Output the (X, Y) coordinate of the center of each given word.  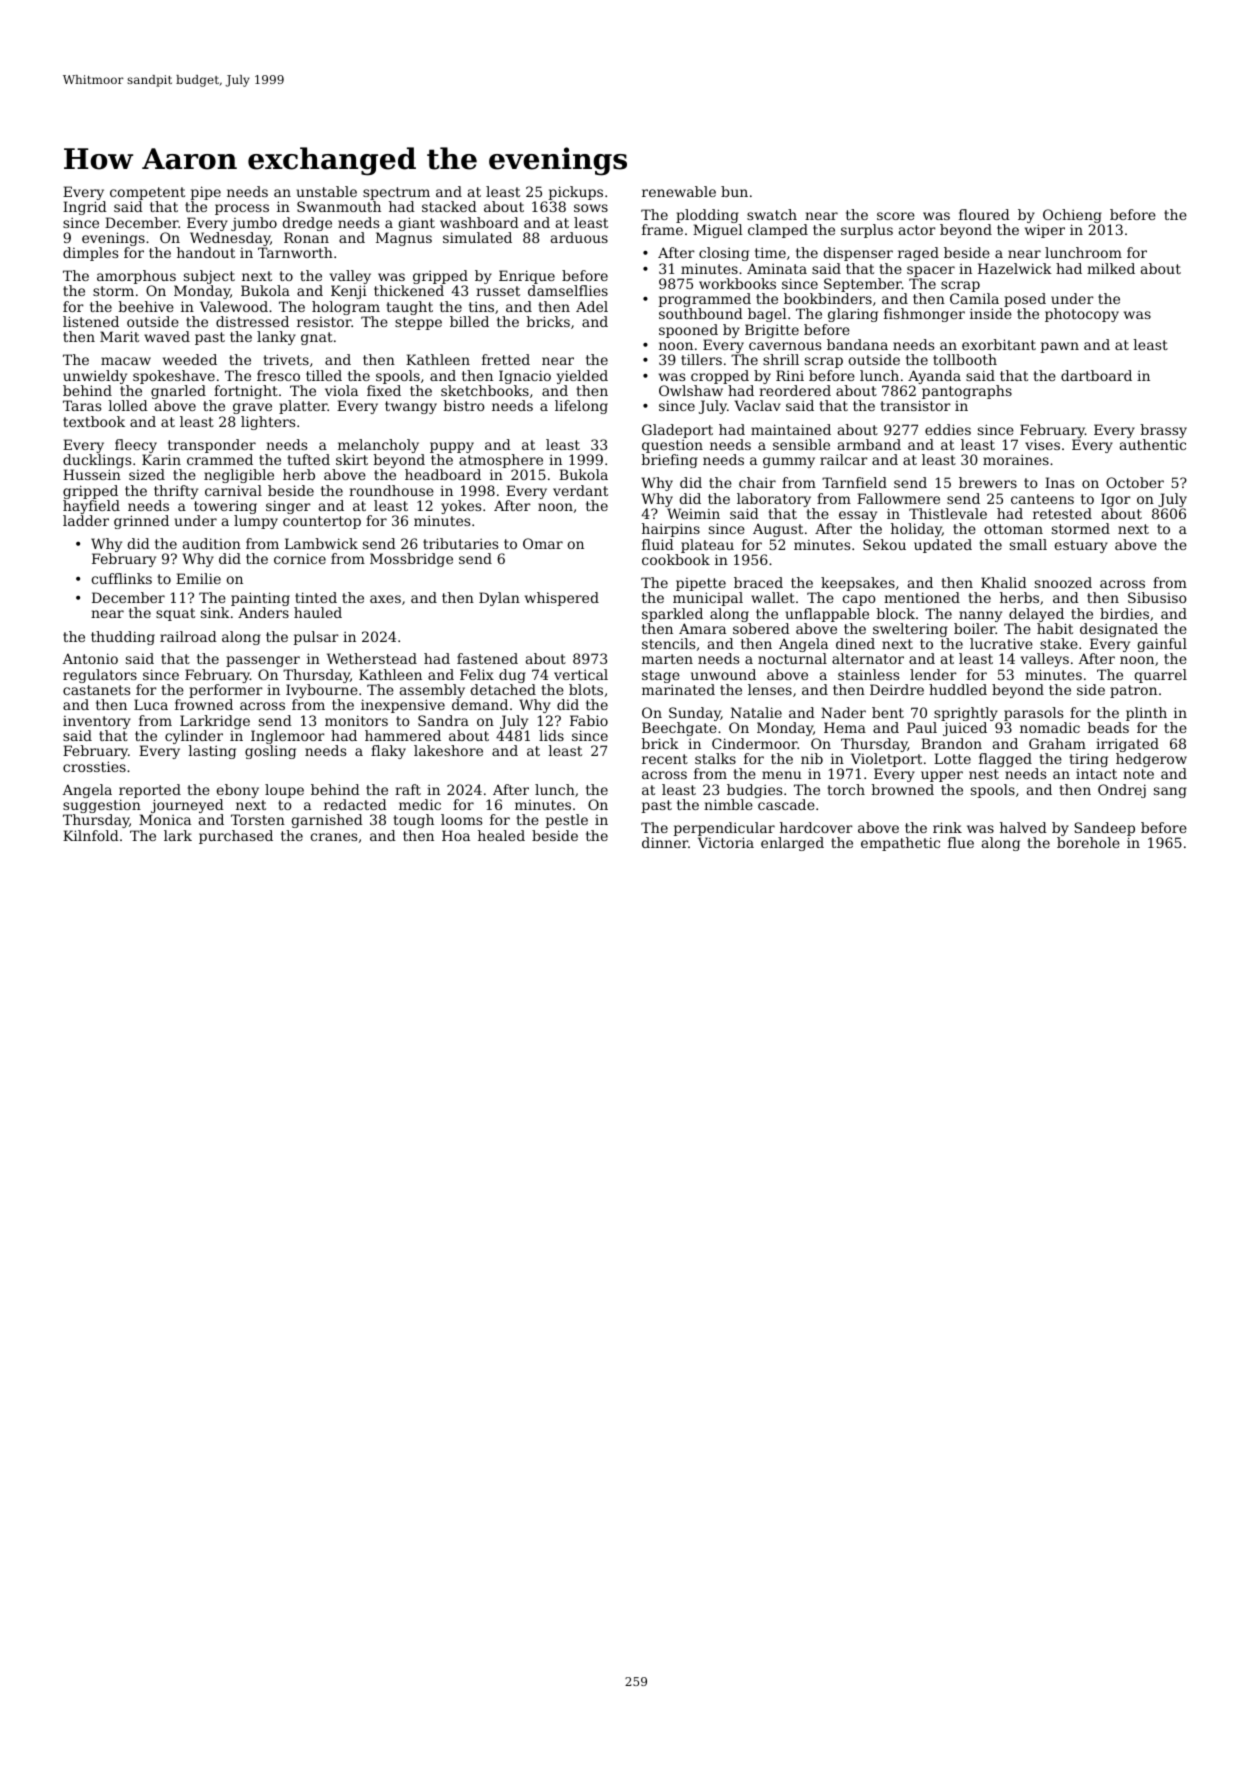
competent (147, 193)
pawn (1060, 347)
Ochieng (1072, 216)
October (1135, 482)
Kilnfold (91, 835)
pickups (576, 193)
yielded (582, 377)
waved (167, 336)
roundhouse (391, 490)
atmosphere (501, 461)
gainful (1162, 646)
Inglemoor (288, 737)
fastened (487, 658)
